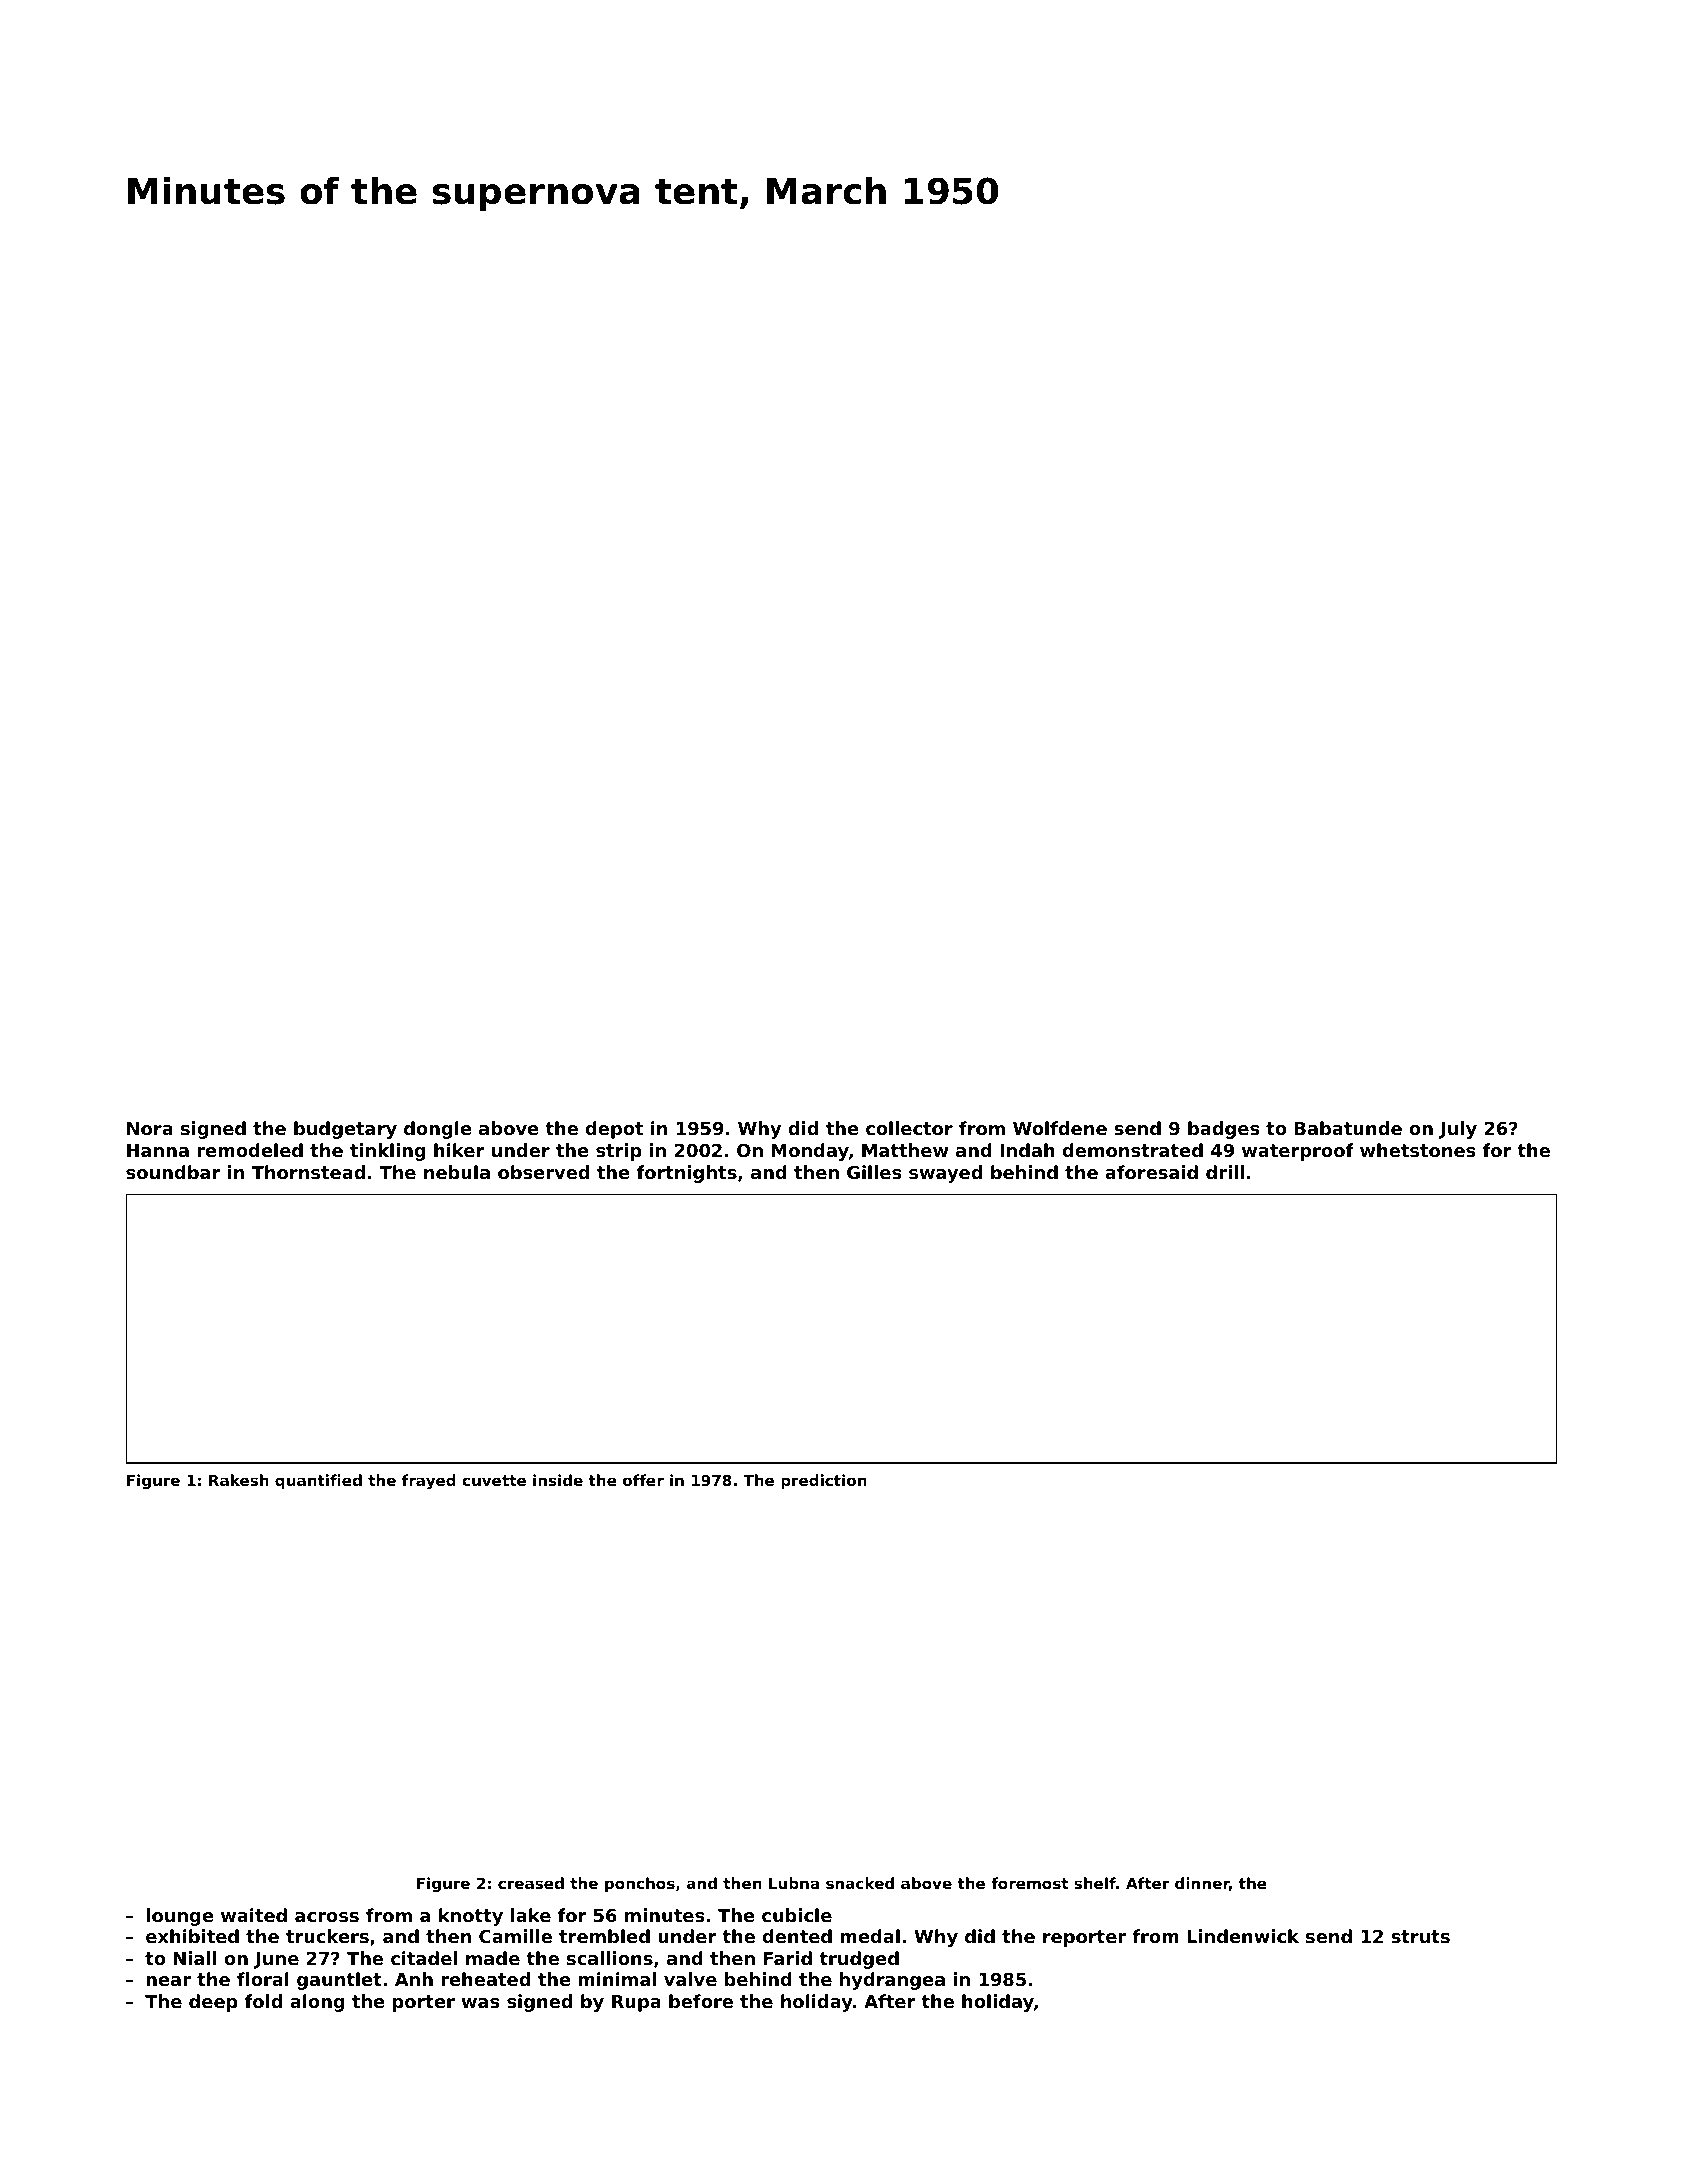 This screenshot has width=1683, height=2178. Describe the element at coordinates (643, 1480) in the screenshot. I see `offer` at that location.
